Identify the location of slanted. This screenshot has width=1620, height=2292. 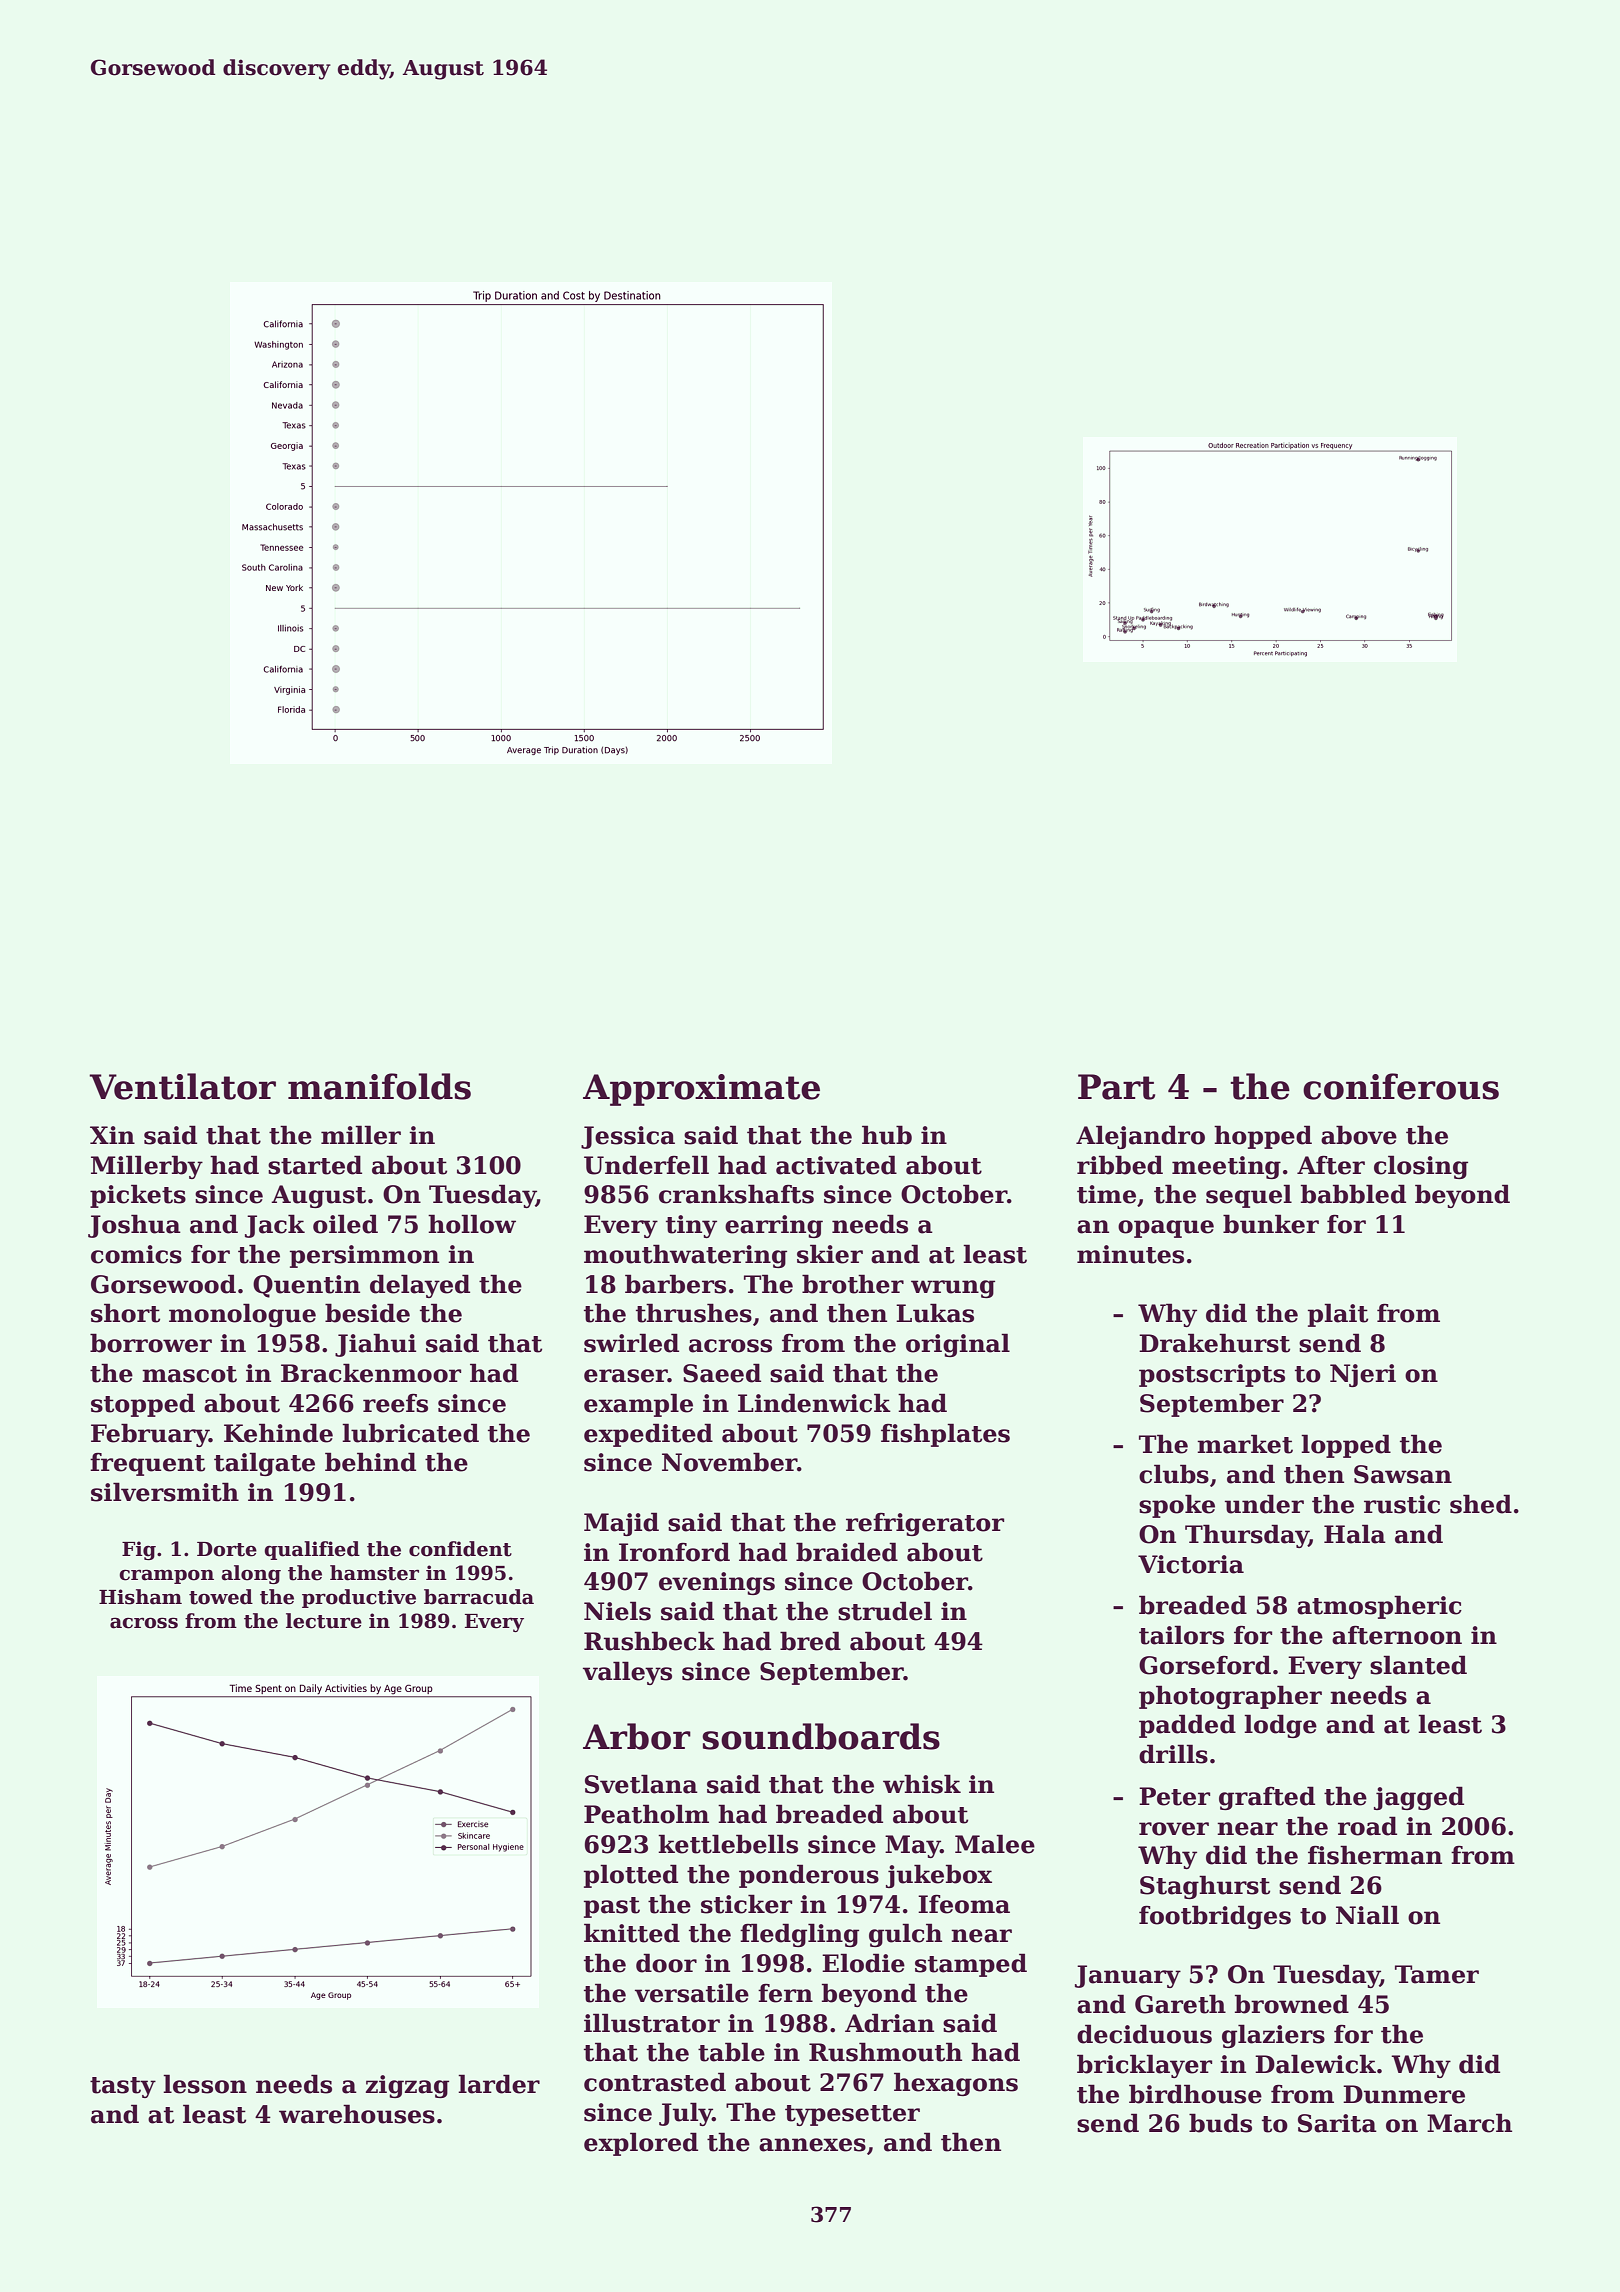
(1418, 1665).
